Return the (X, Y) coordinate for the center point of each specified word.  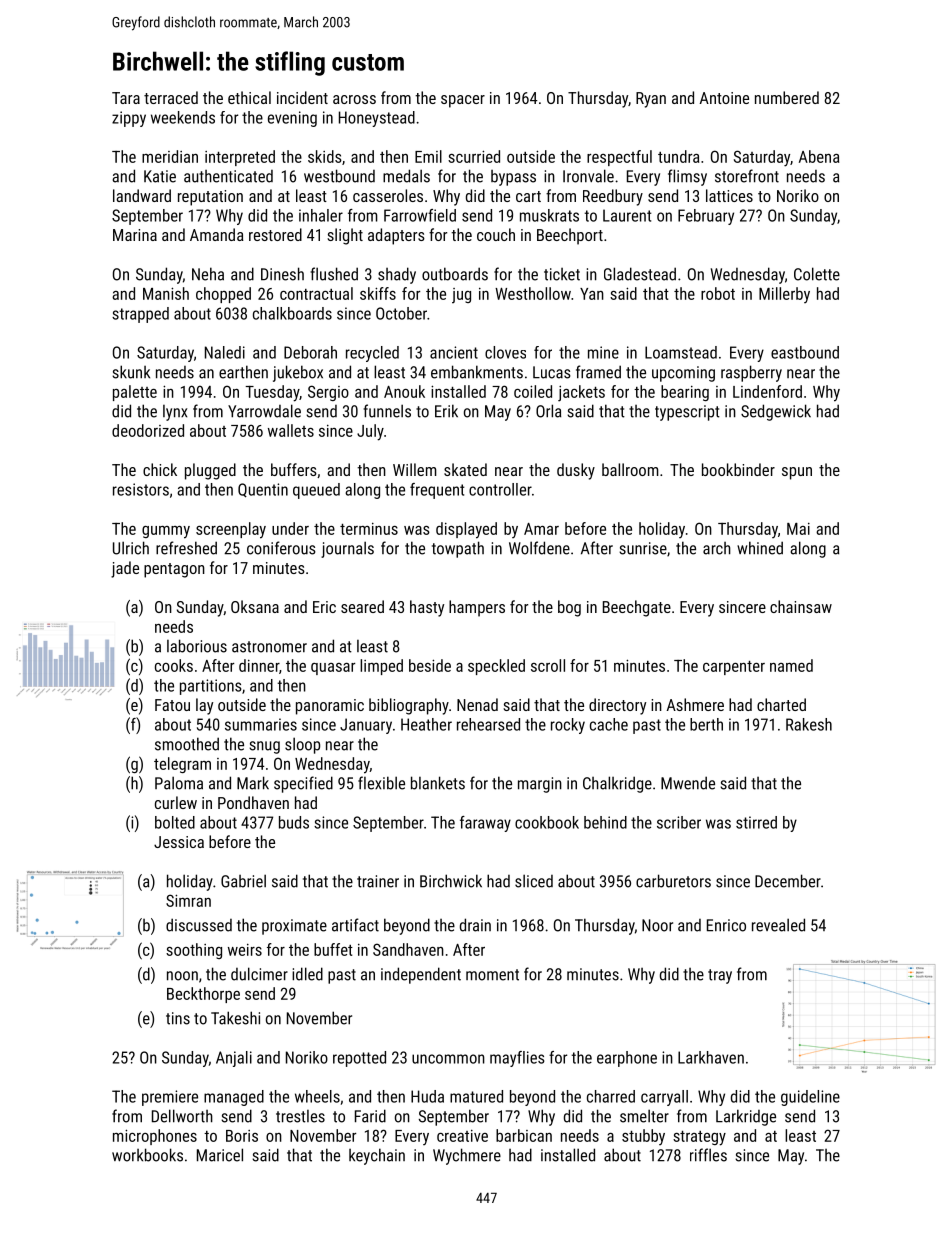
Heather (426, 724)
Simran (188, 900)
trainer (378, 881)
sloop (302, 745)
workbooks (147, 1155)
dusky (576, 471)
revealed (778, 925)
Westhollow (533, 293)
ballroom (630, 469)
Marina (135, 235)
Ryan (651, 100)
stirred (756, 822)
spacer (463, 101)
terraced (171, 97)
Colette (817, 274)
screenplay (231, 530)
